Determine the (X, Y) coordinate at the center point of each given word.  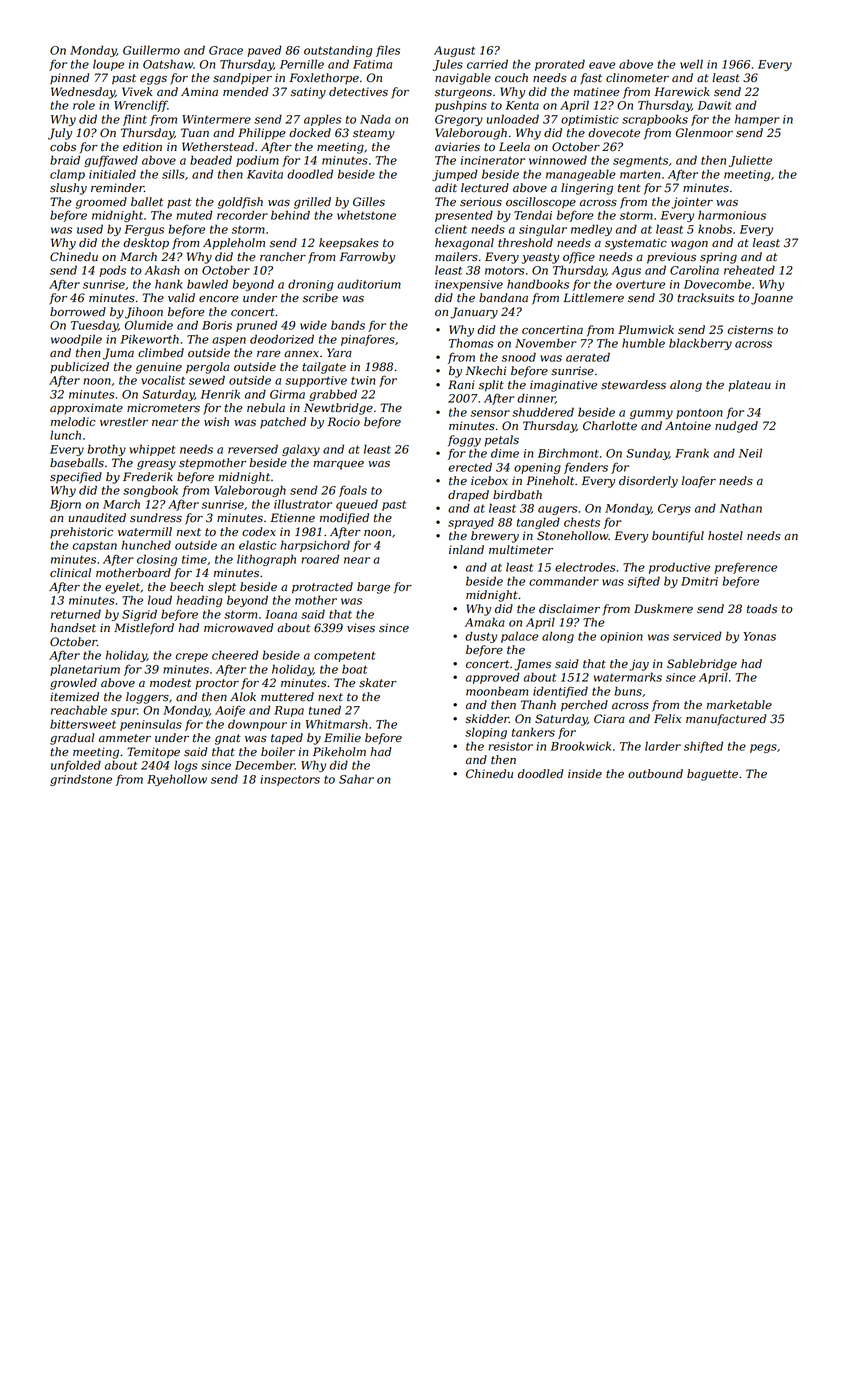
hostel (725, 536)
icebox (489, 481)
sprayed (471, 523)
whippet (153, 450)
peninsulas (151, 725)
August (454, 51)
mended (245, 92)
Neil (750, 453)
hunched (146, 545)
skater (378, 683)
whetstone (366, 215)
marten (640, 175)
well (691, 64)
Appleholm (234, 244)
